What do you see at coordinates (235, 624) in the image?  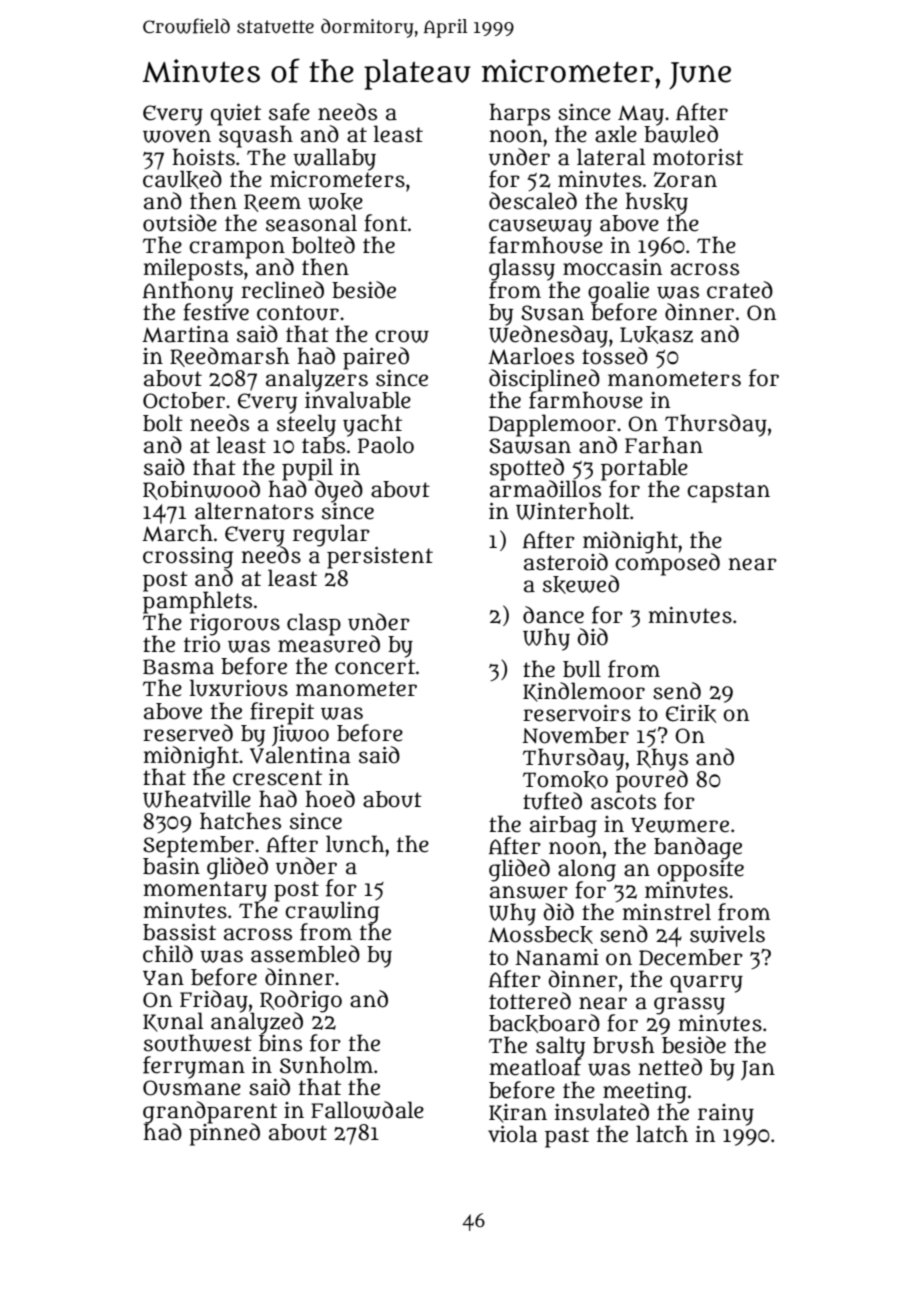 I see `rigorous` at bounding box center [235, 624].
